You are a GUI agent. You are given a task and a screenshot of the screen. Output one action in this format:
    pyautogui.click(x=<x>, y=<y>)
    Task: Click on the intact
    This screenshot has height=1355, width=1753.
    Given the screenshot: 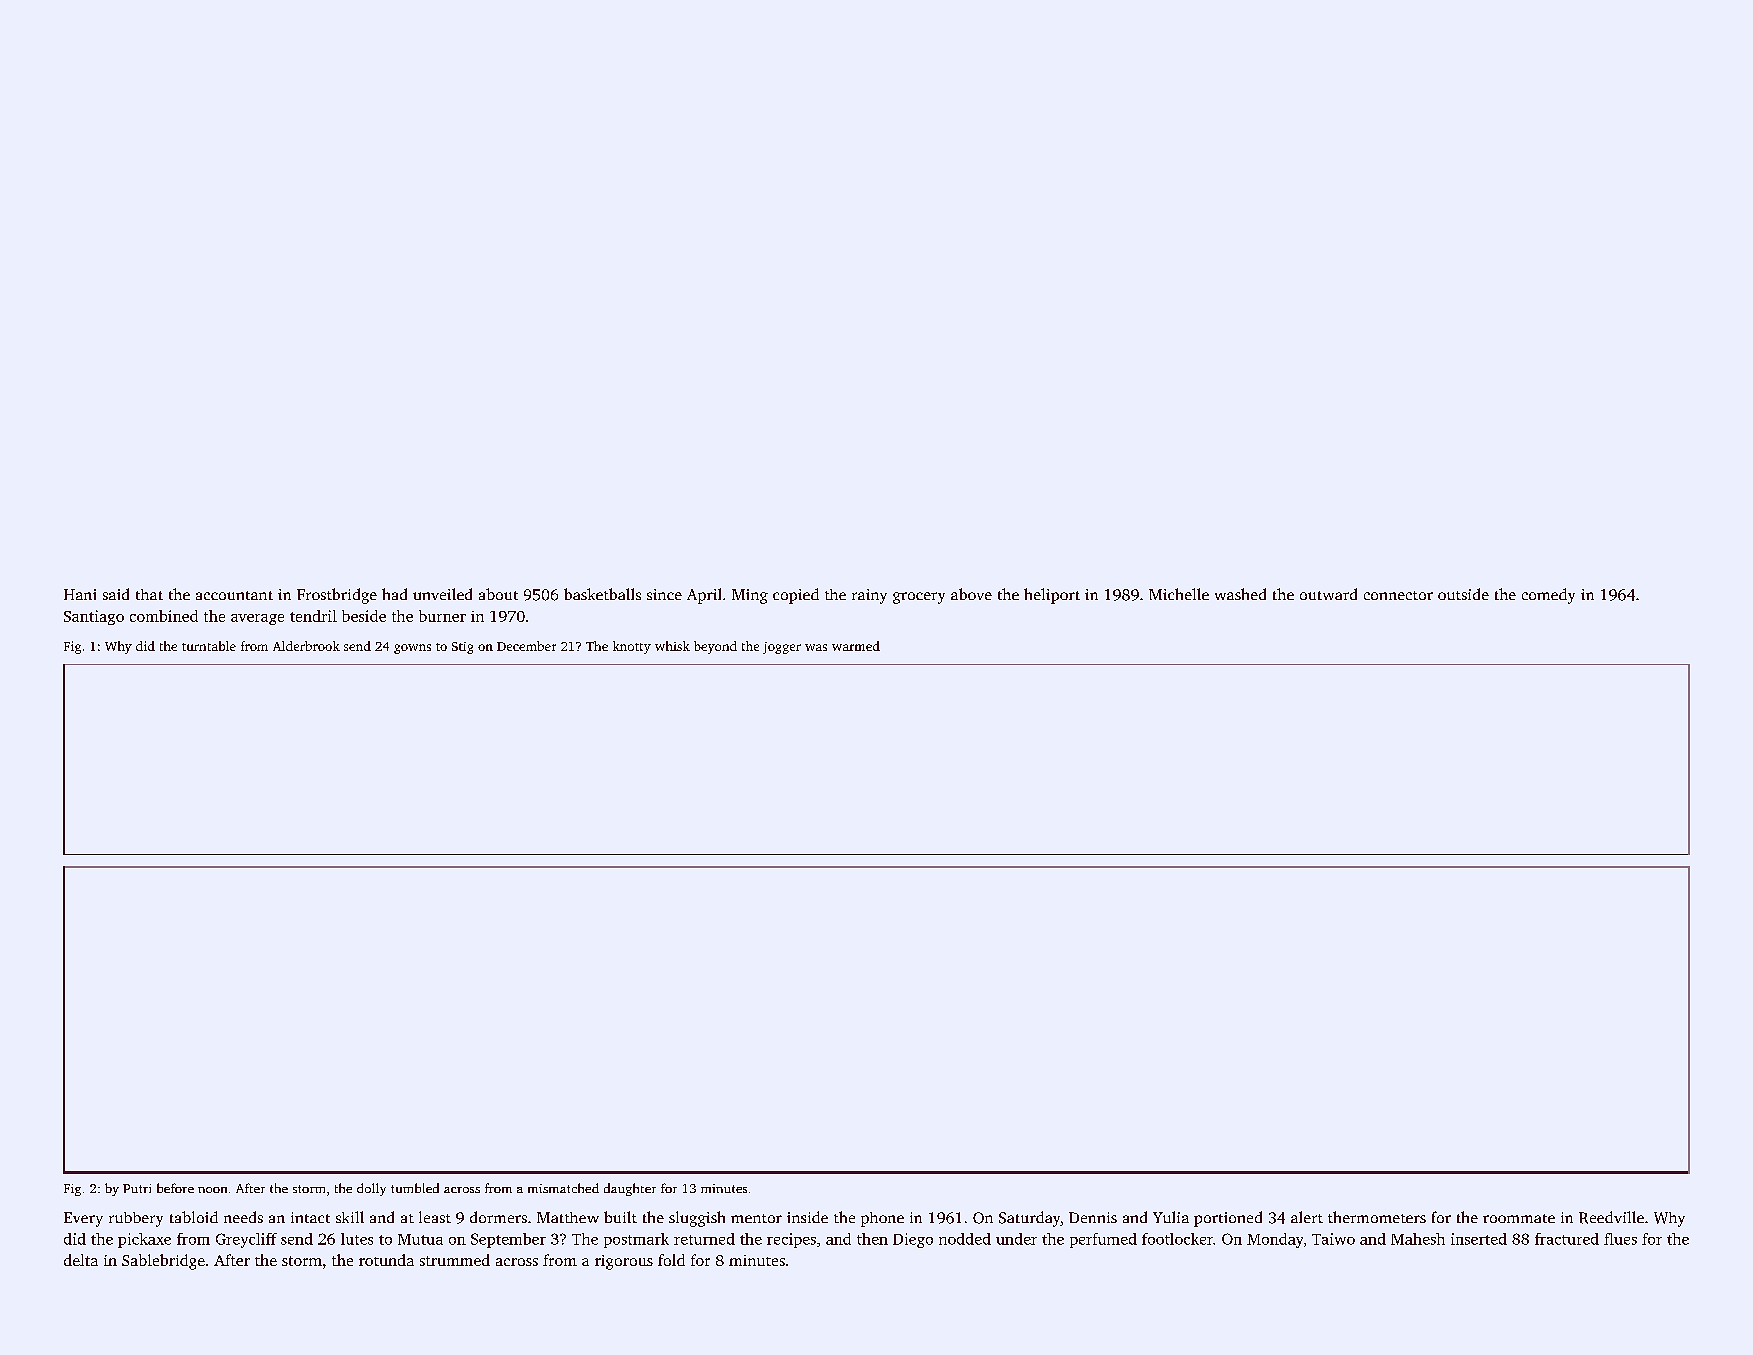 What is the action you would take?
    pyautogui.click(x=310, y=1217)
